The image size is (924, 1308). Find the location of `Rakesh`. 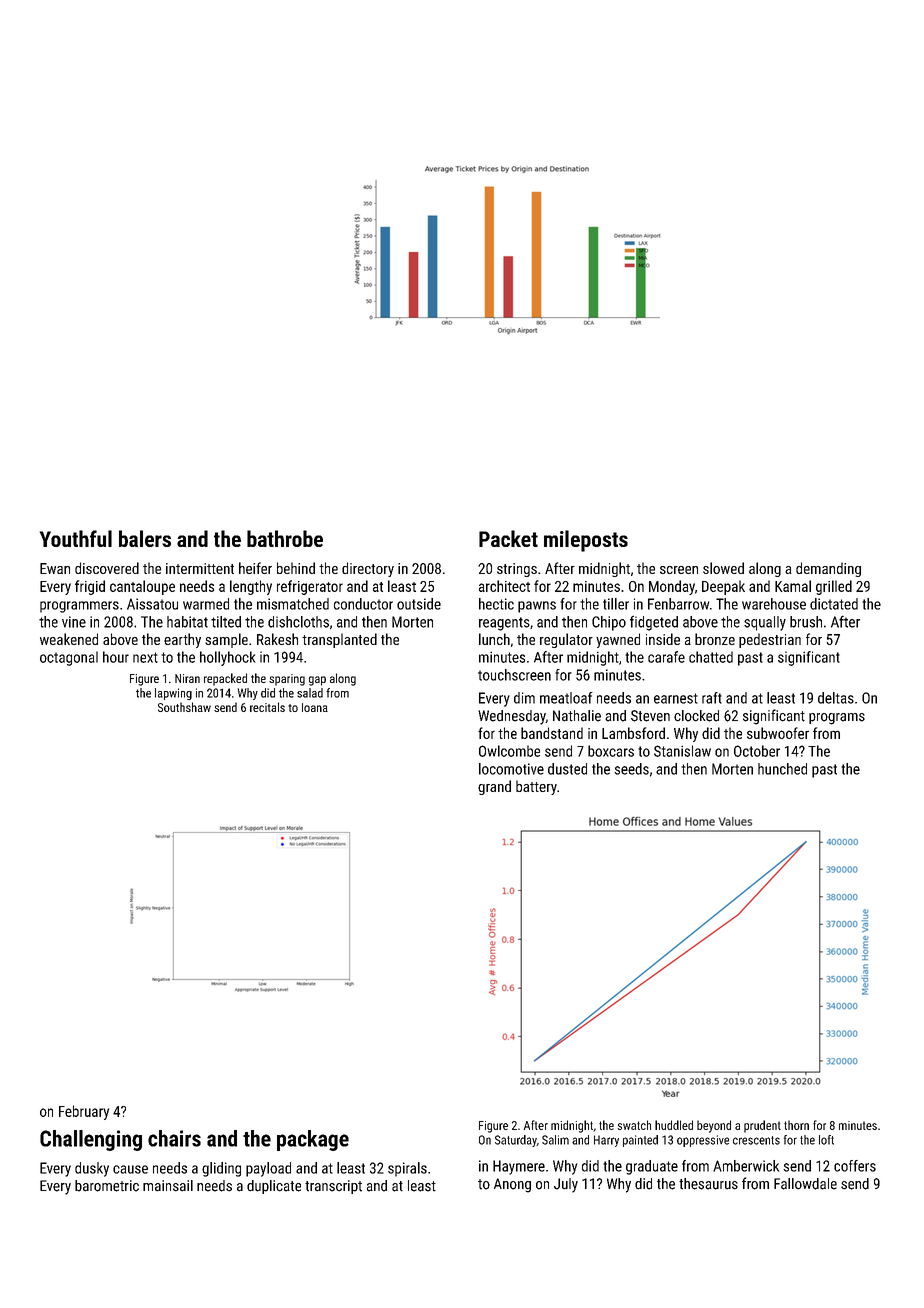

Rakesh is located at coordinates (277, 639).
